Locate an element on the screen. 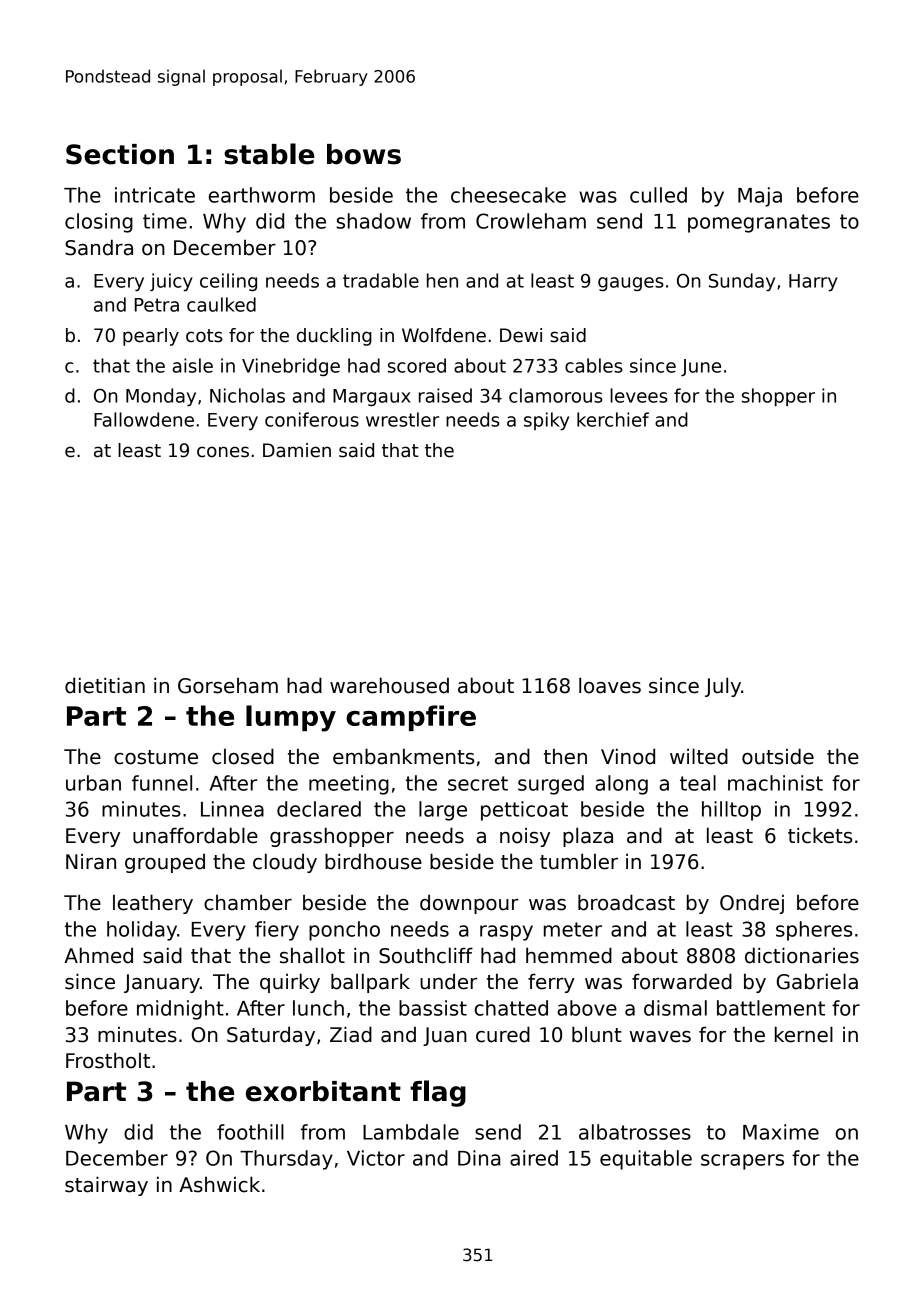  cheesecake is located at coordinates (508, 195).
